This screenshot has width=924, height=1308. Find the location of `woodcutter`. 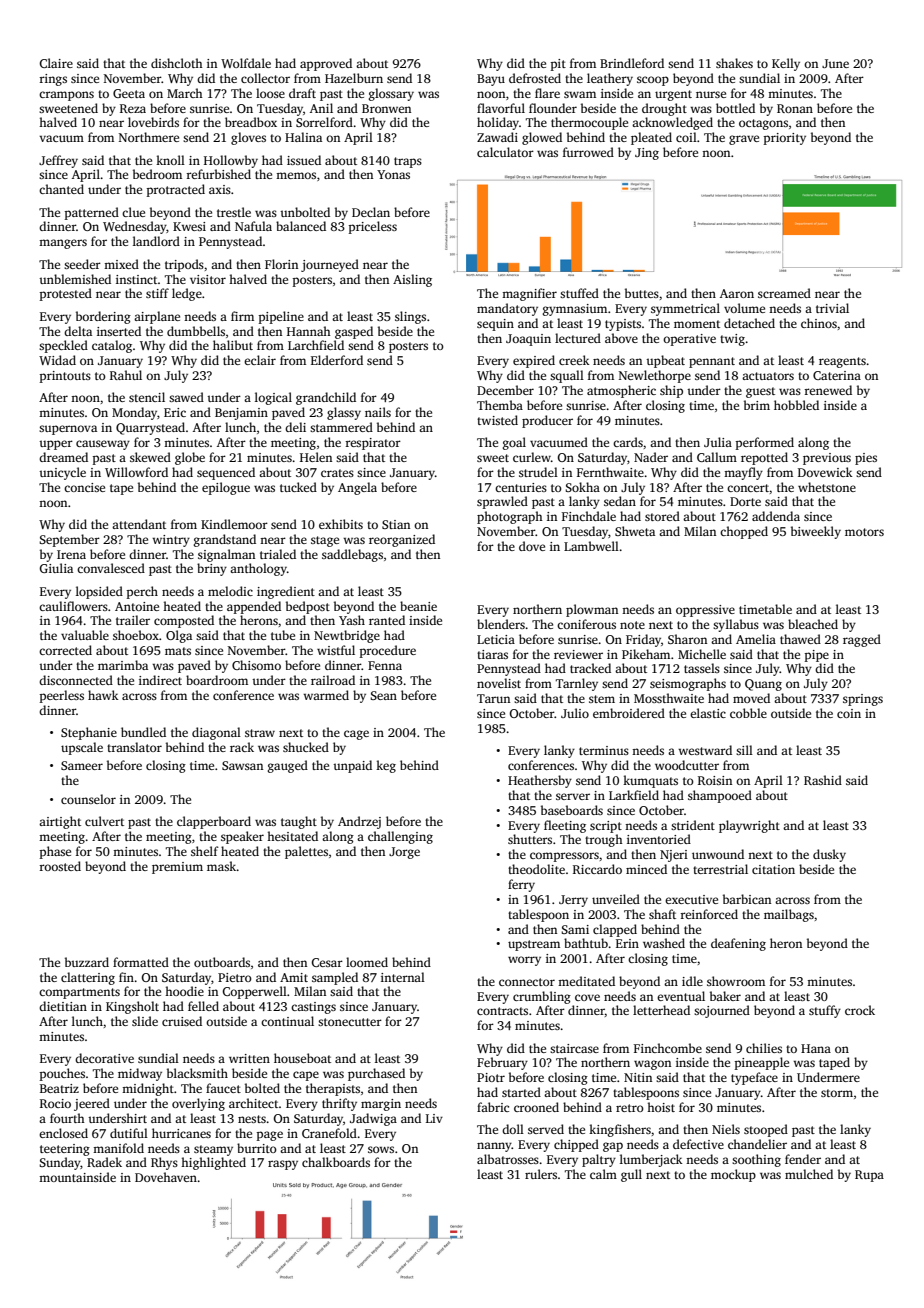

woodcutter is located at coordinates (687, 765).
